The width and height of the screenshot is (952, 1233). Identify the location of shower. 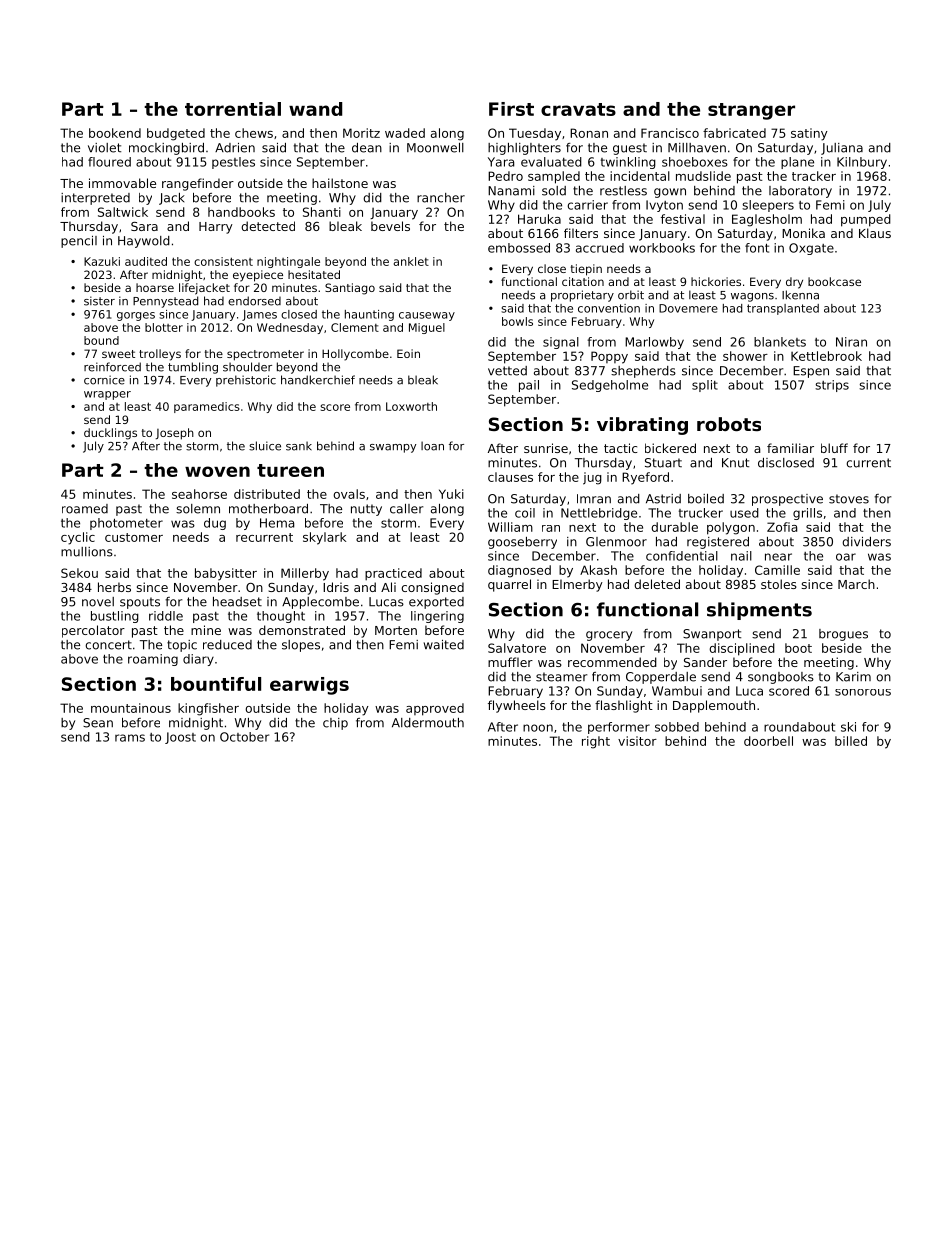
(745, 356).
